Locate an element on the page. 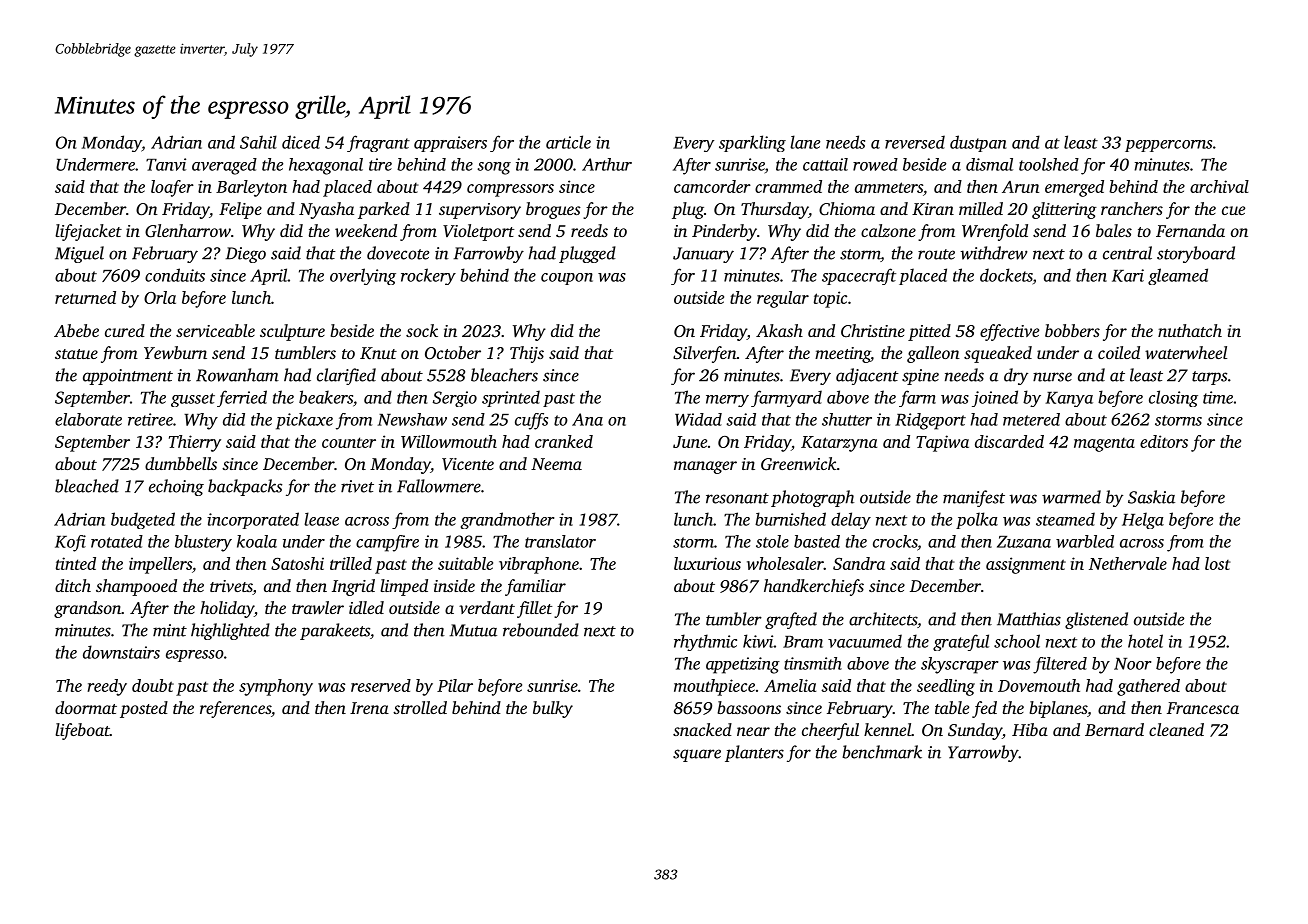 This document has height=924, width=1308. loafer is located at coordinates (172, 188).
